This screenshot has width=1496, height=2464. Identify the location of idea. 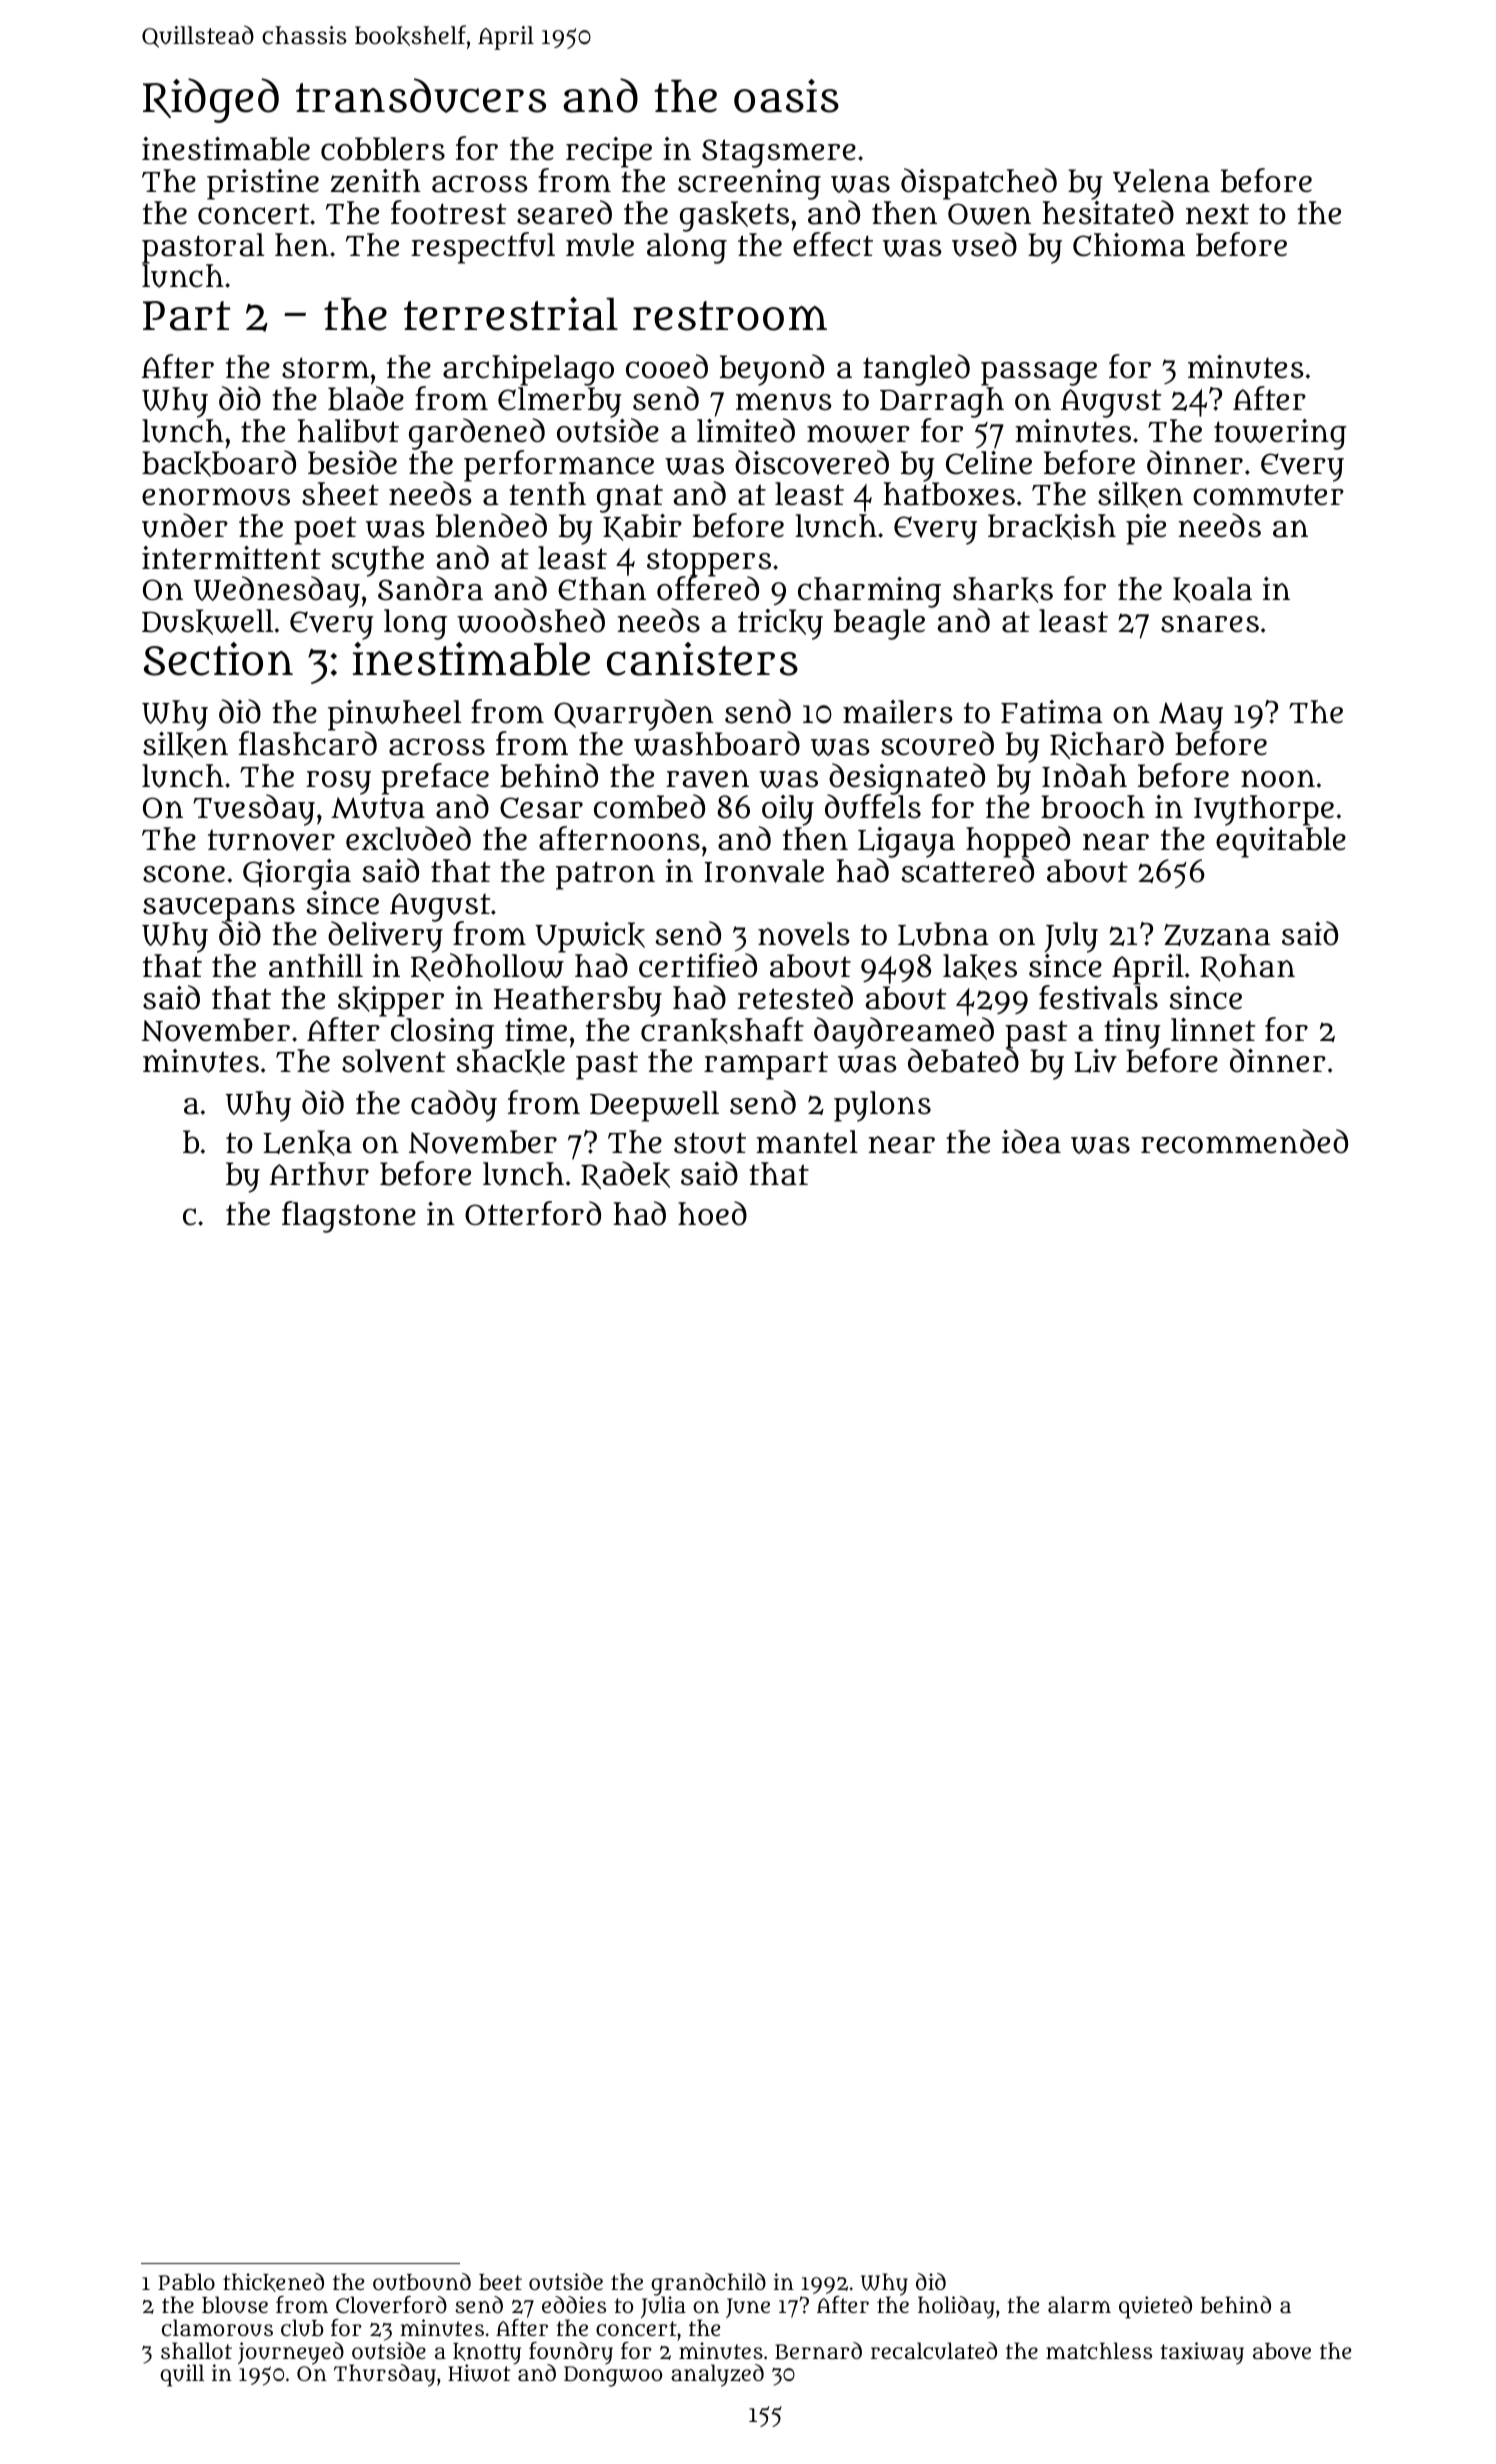
(1031, 1141).
